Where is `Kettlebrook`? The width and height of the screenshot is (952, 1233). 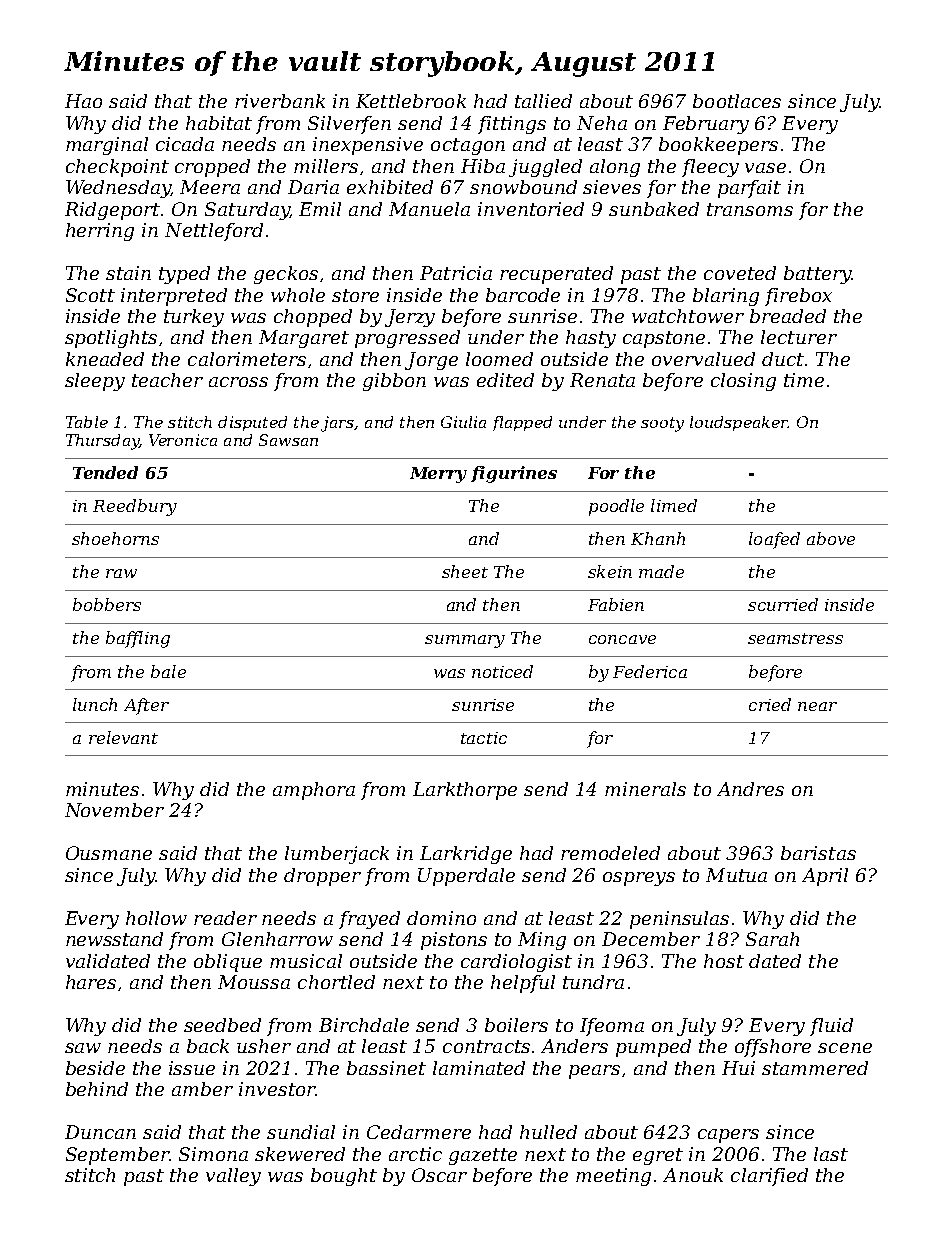 Kettlebrook is located at coordinates (411, 101).
